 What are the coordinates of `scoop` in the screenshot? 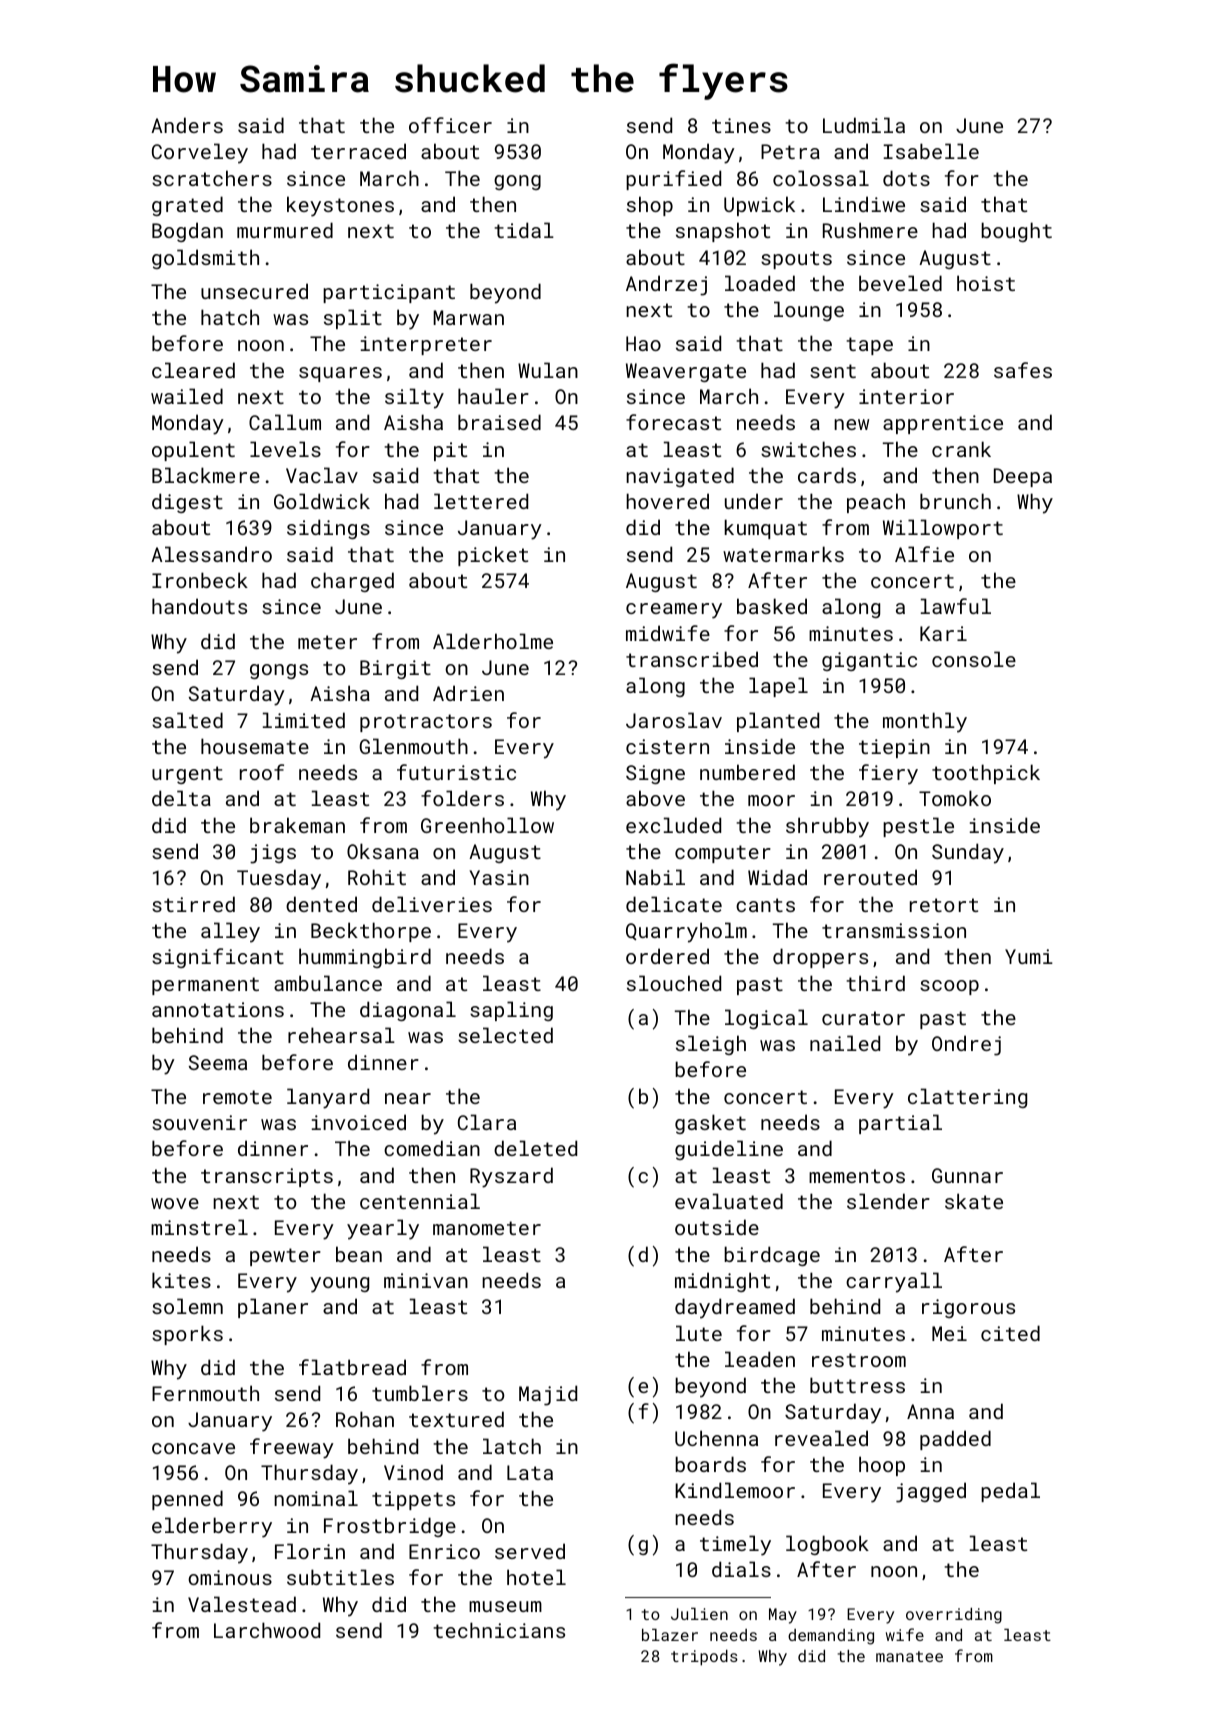 It's located at (949, 987).
